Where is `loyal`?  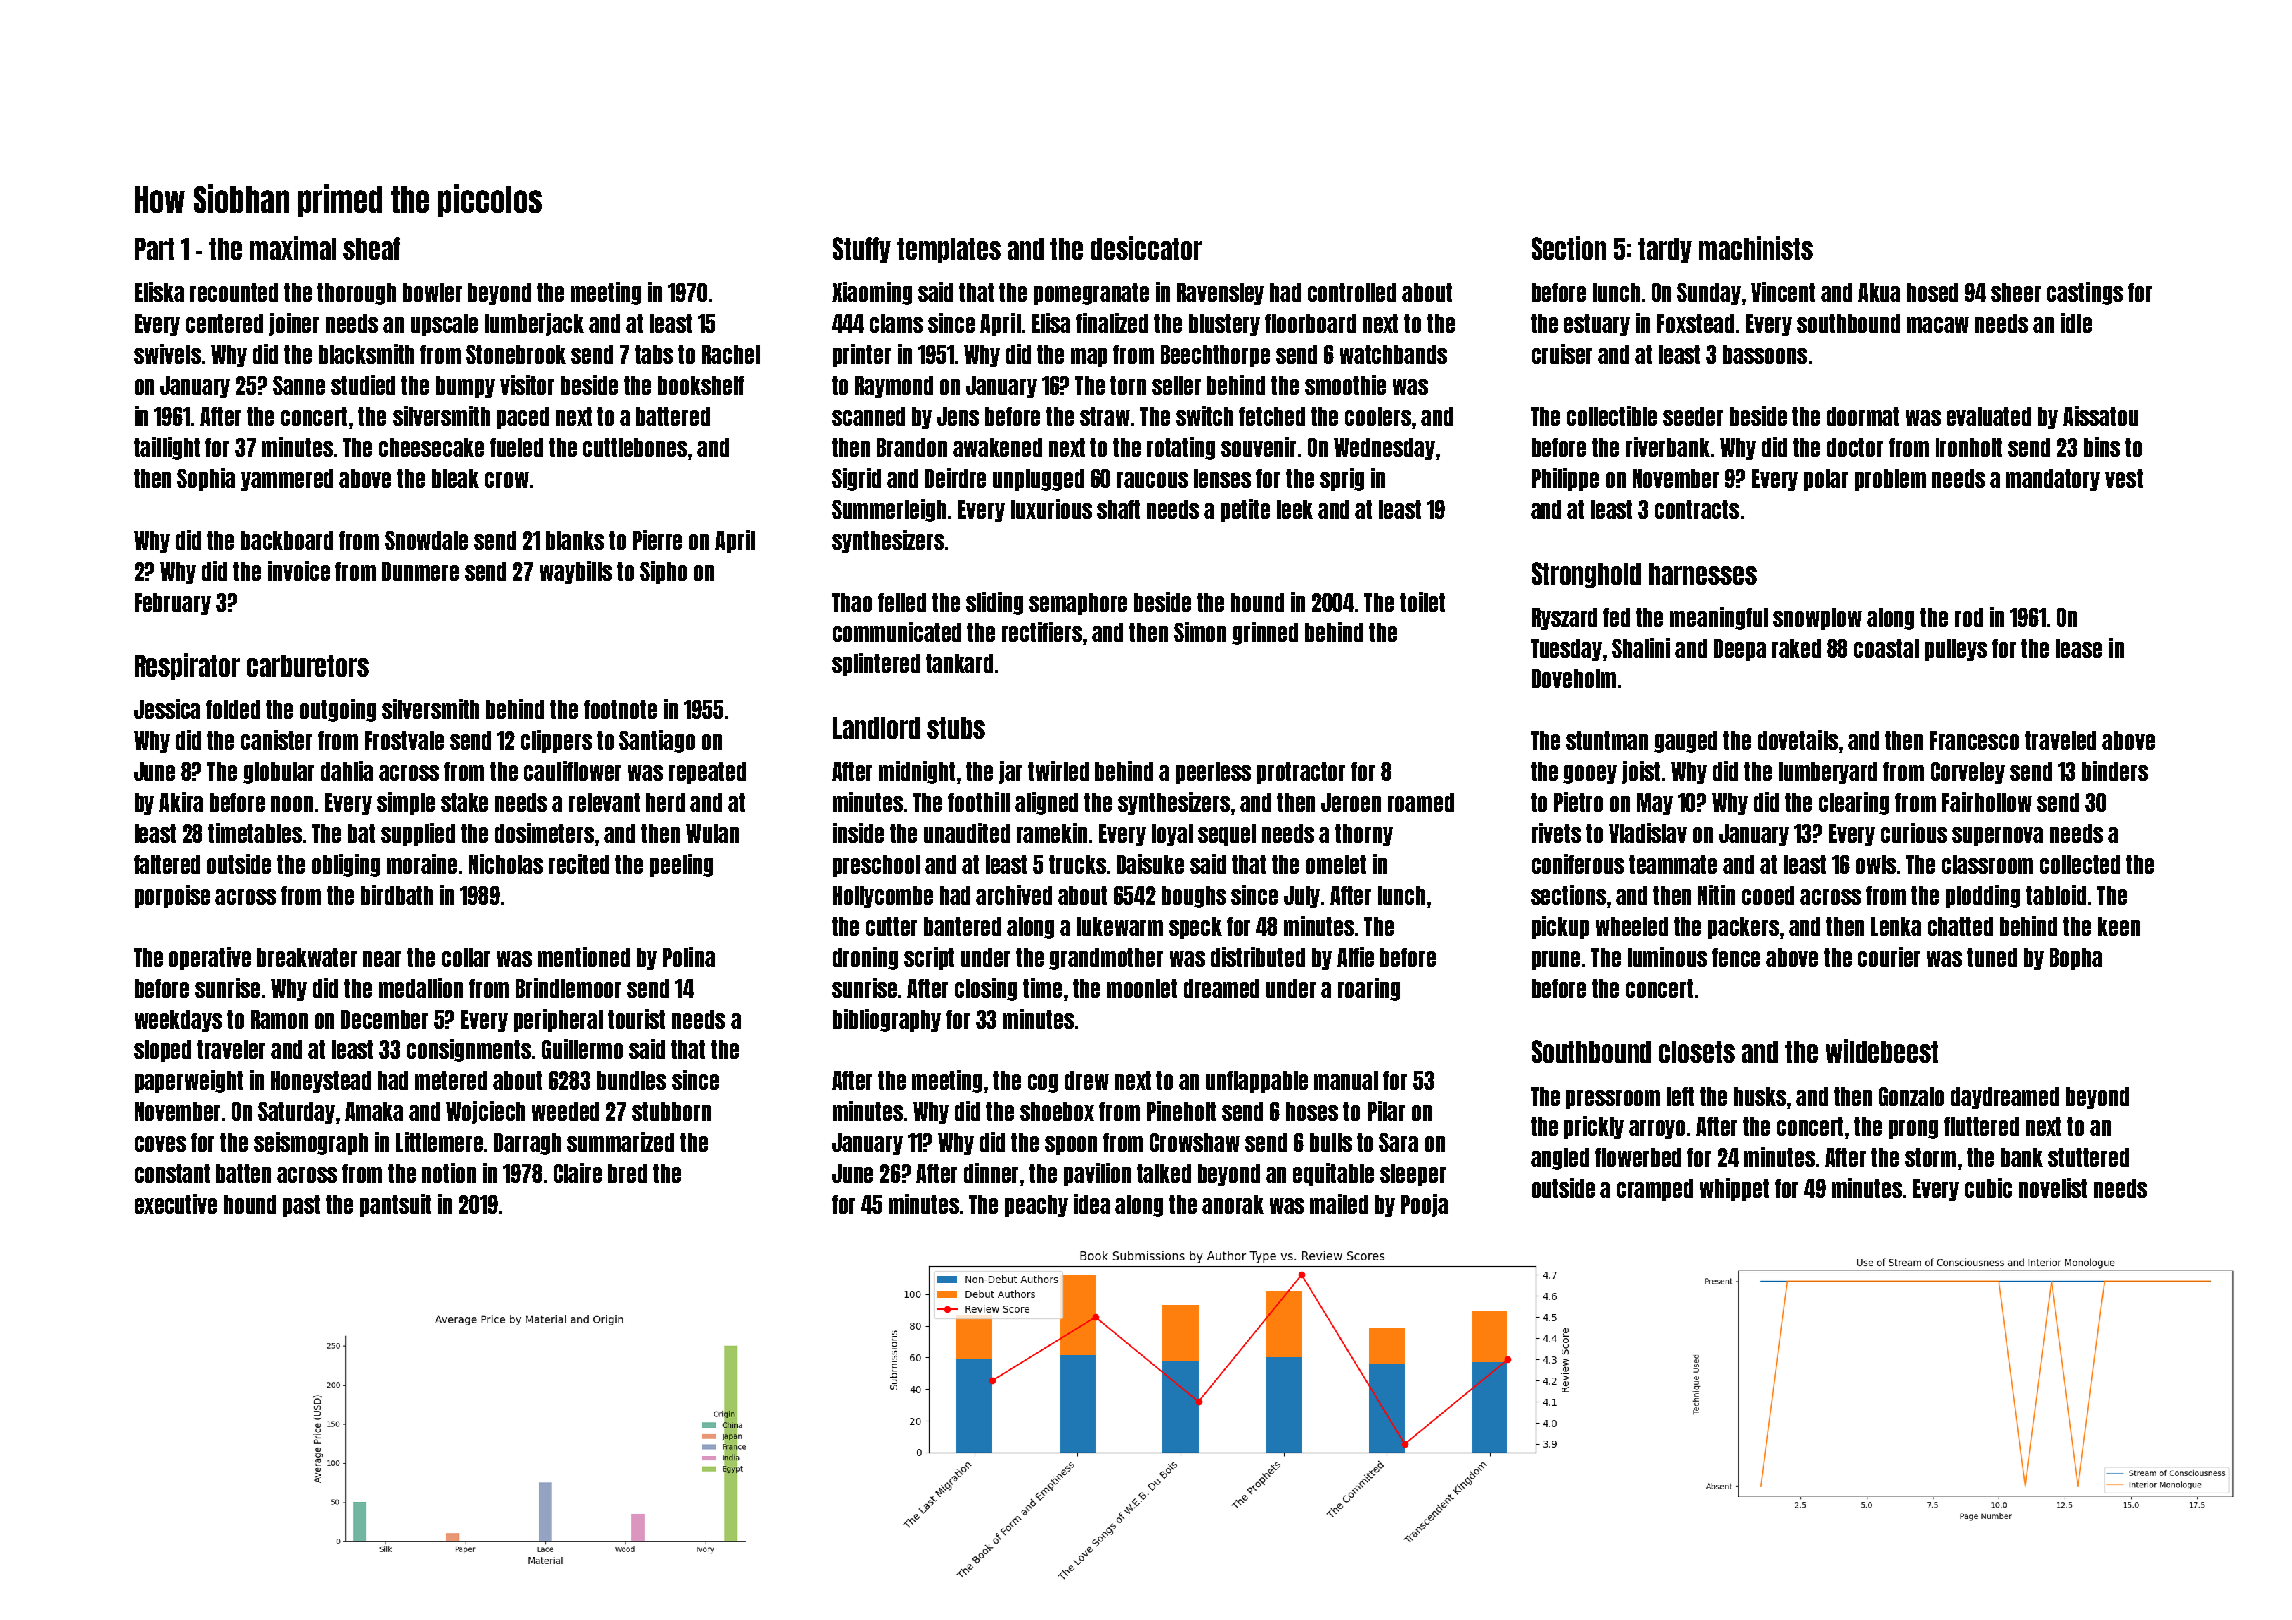
loyal is located at coordinates (1172, 835).
